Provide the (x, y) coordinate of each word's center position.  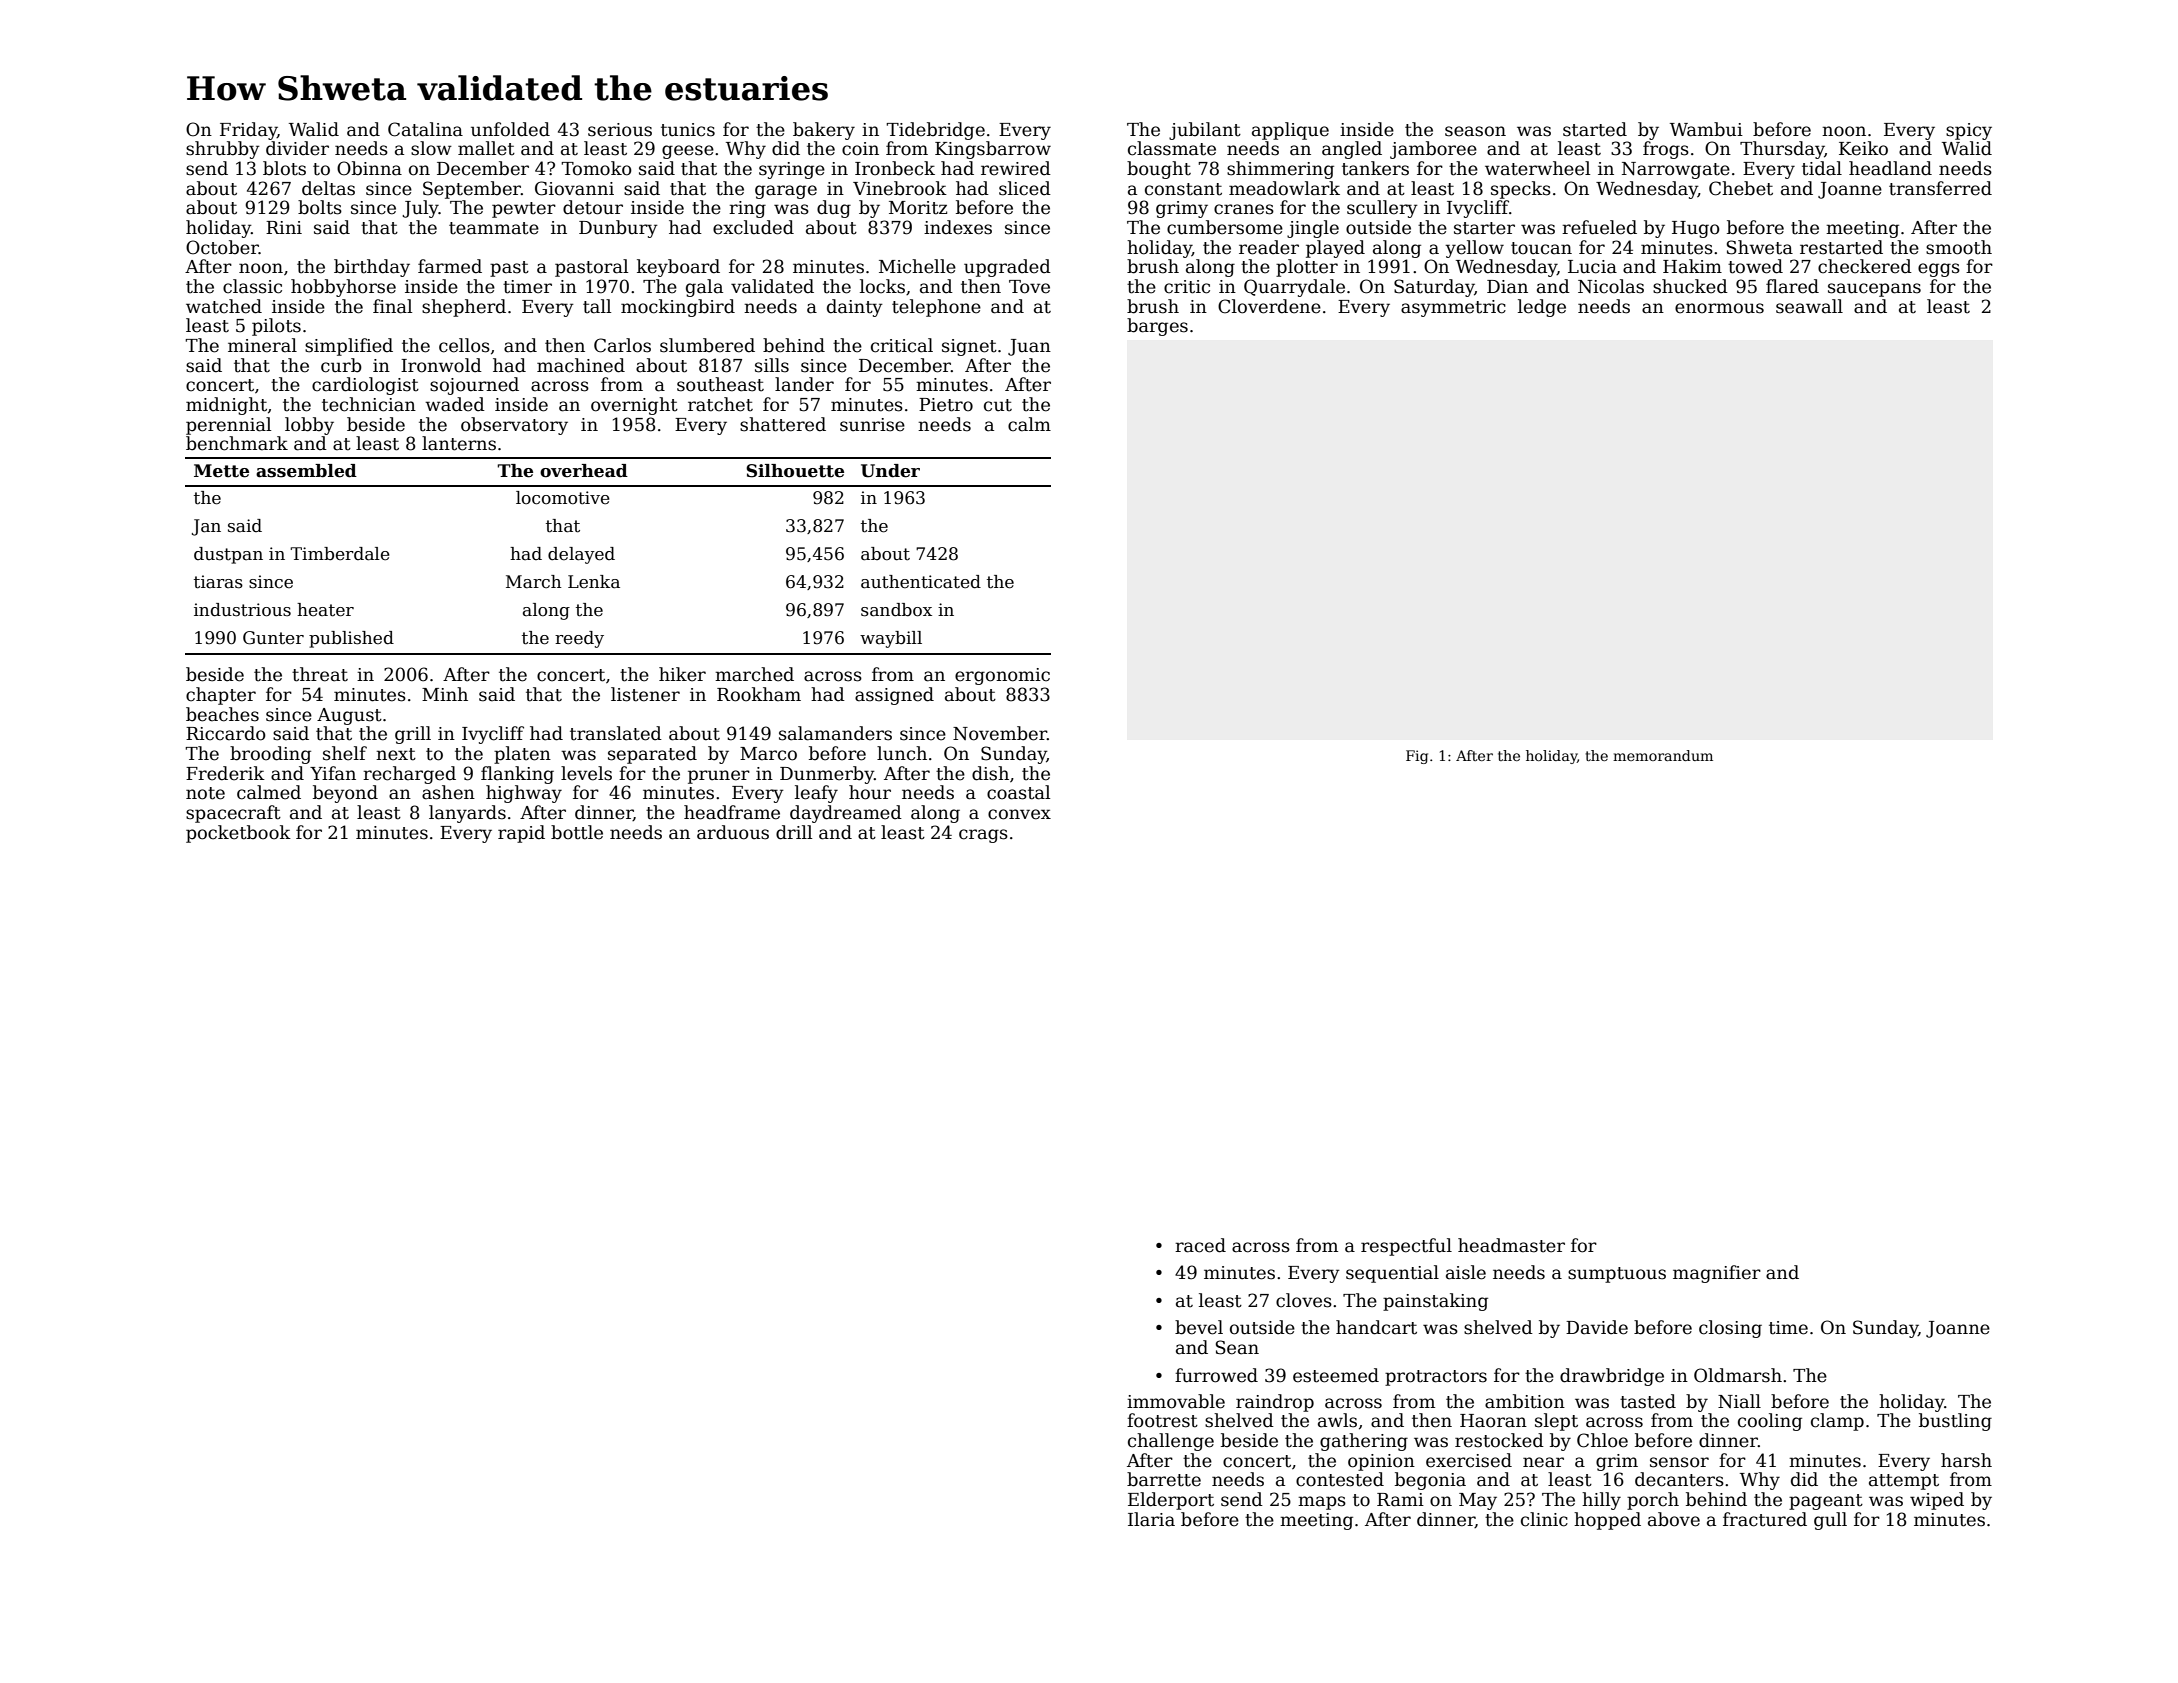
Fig (1417, 757)
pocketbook (238, 834)
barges (1157, 327)
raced (1200, 1245)
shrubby (223, 150)
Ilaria (1151, 1519)
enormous (1719, 308)
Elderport (1171, 1501)
